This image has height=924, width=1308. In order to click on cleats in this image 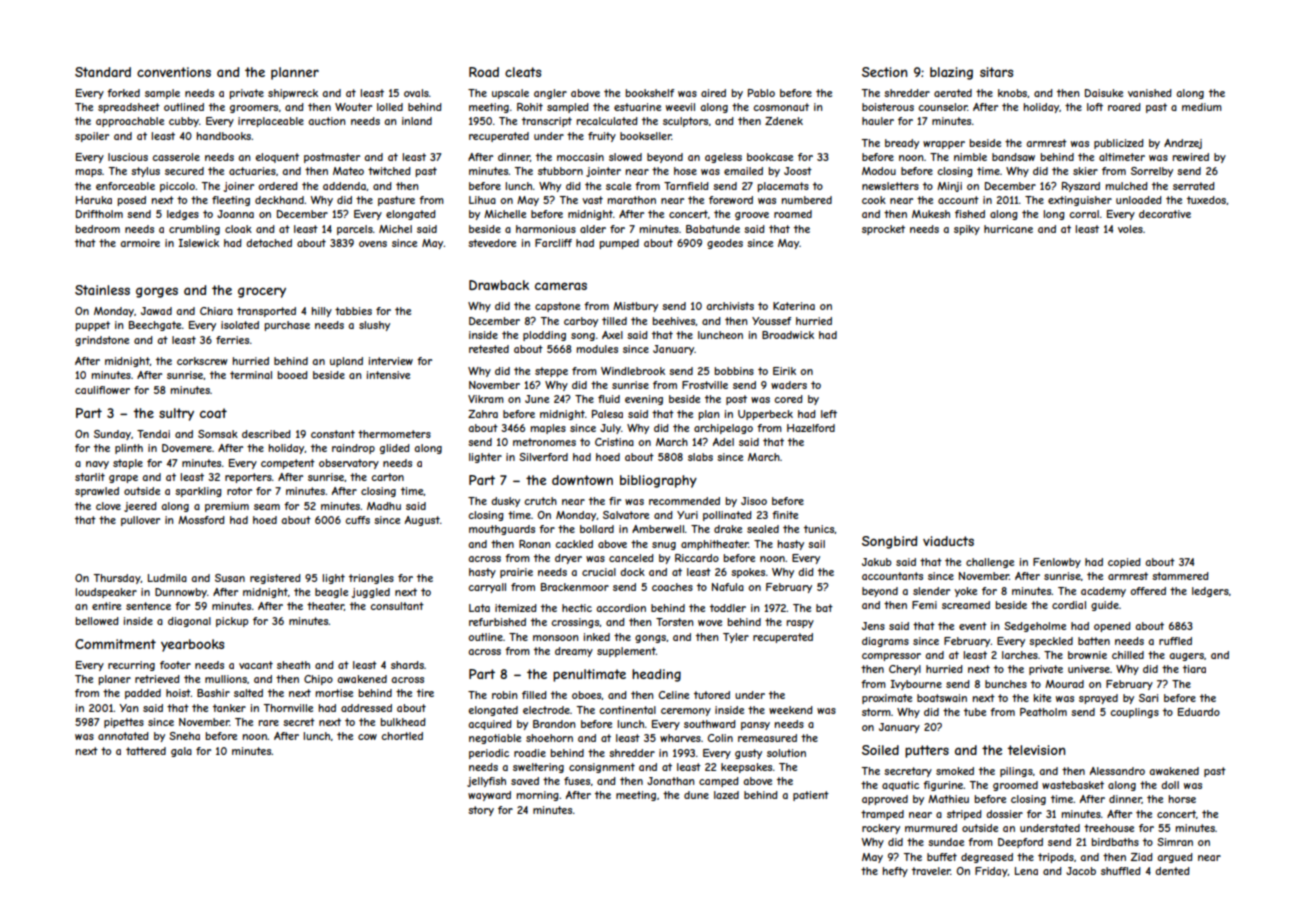, I will do `click(523, 72)`.
